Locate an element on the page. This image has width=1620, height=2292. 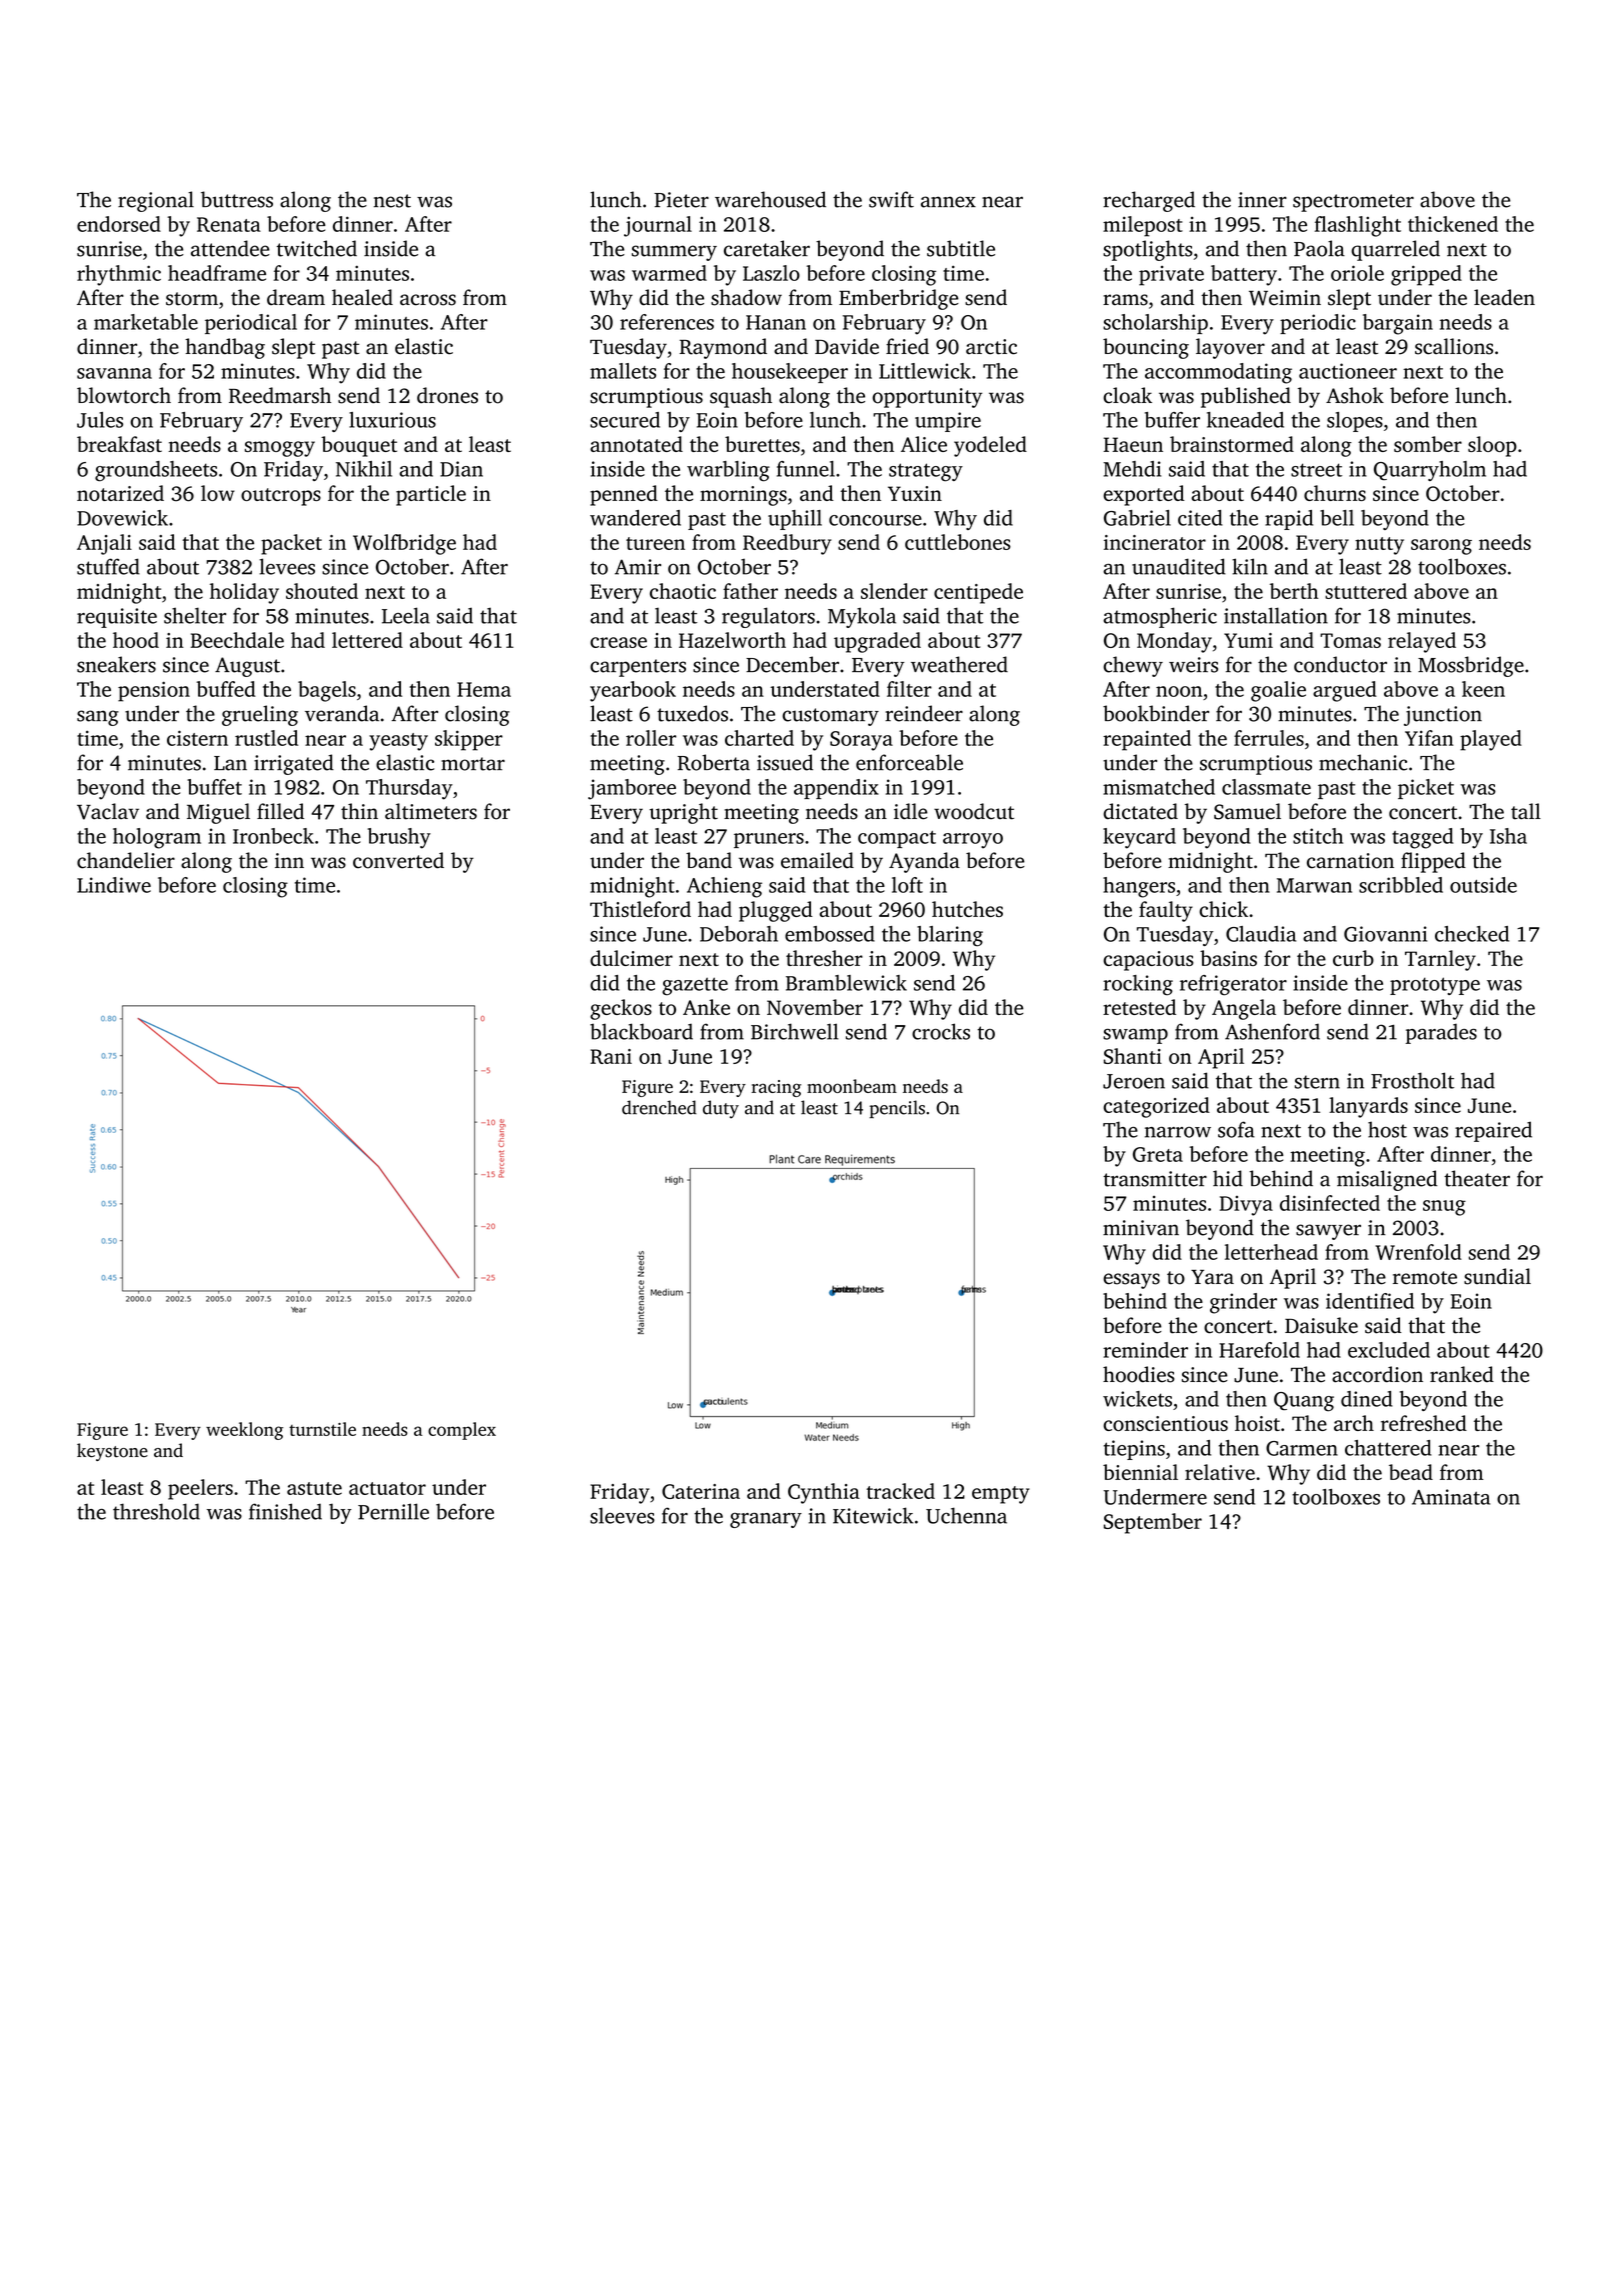
keycard is located at coordinates (1139, 838).
